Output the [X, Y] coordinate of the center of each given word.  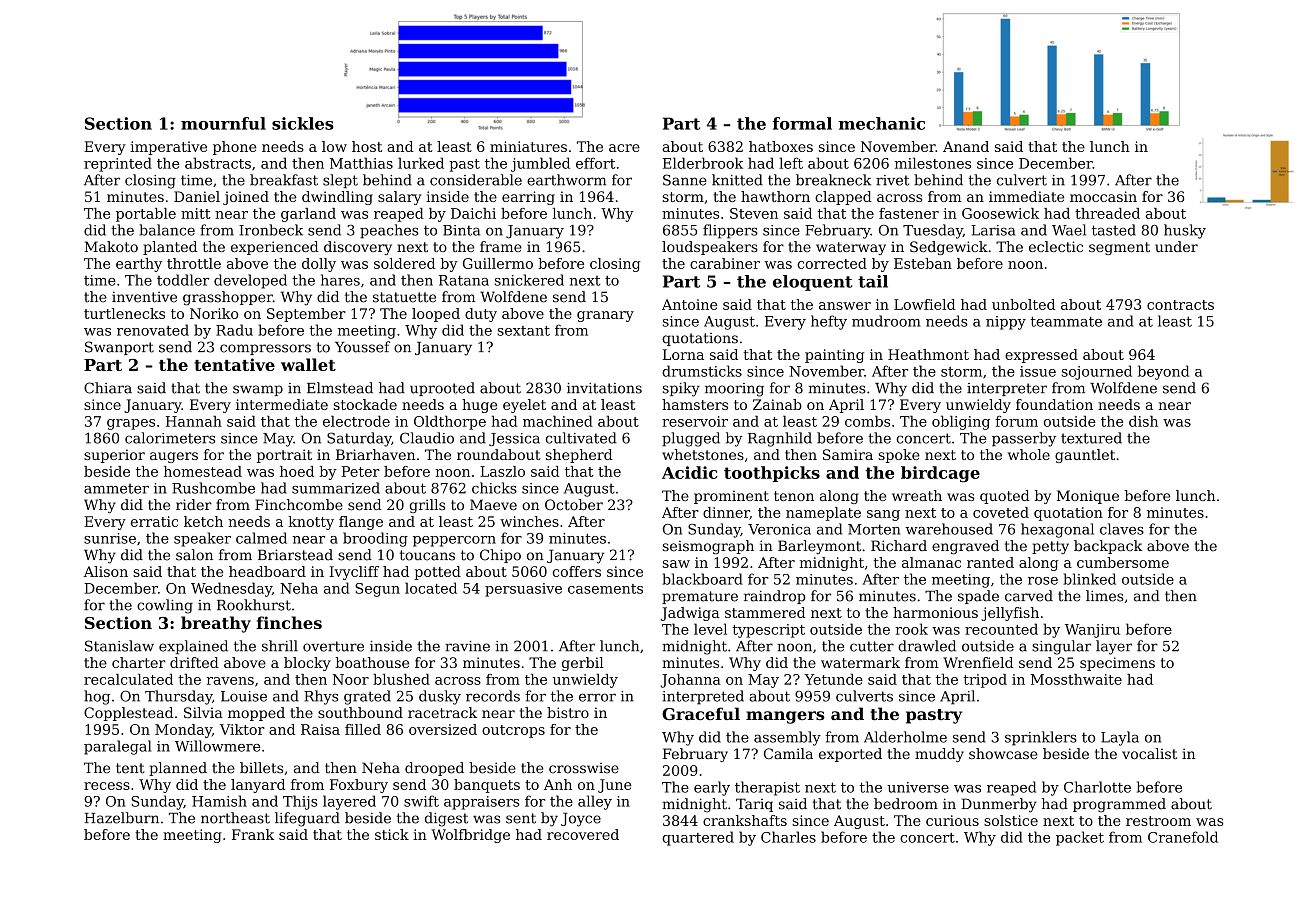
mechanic [882, 123]
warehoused [949, 529]
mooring [734, 390]
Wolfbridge [470, 836]
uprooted [442, 389]
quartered [698, 838]
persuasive [523, 590]
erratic [154, 521]
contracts [1180, 305]
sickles [303, 123]
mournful [223, 123]
